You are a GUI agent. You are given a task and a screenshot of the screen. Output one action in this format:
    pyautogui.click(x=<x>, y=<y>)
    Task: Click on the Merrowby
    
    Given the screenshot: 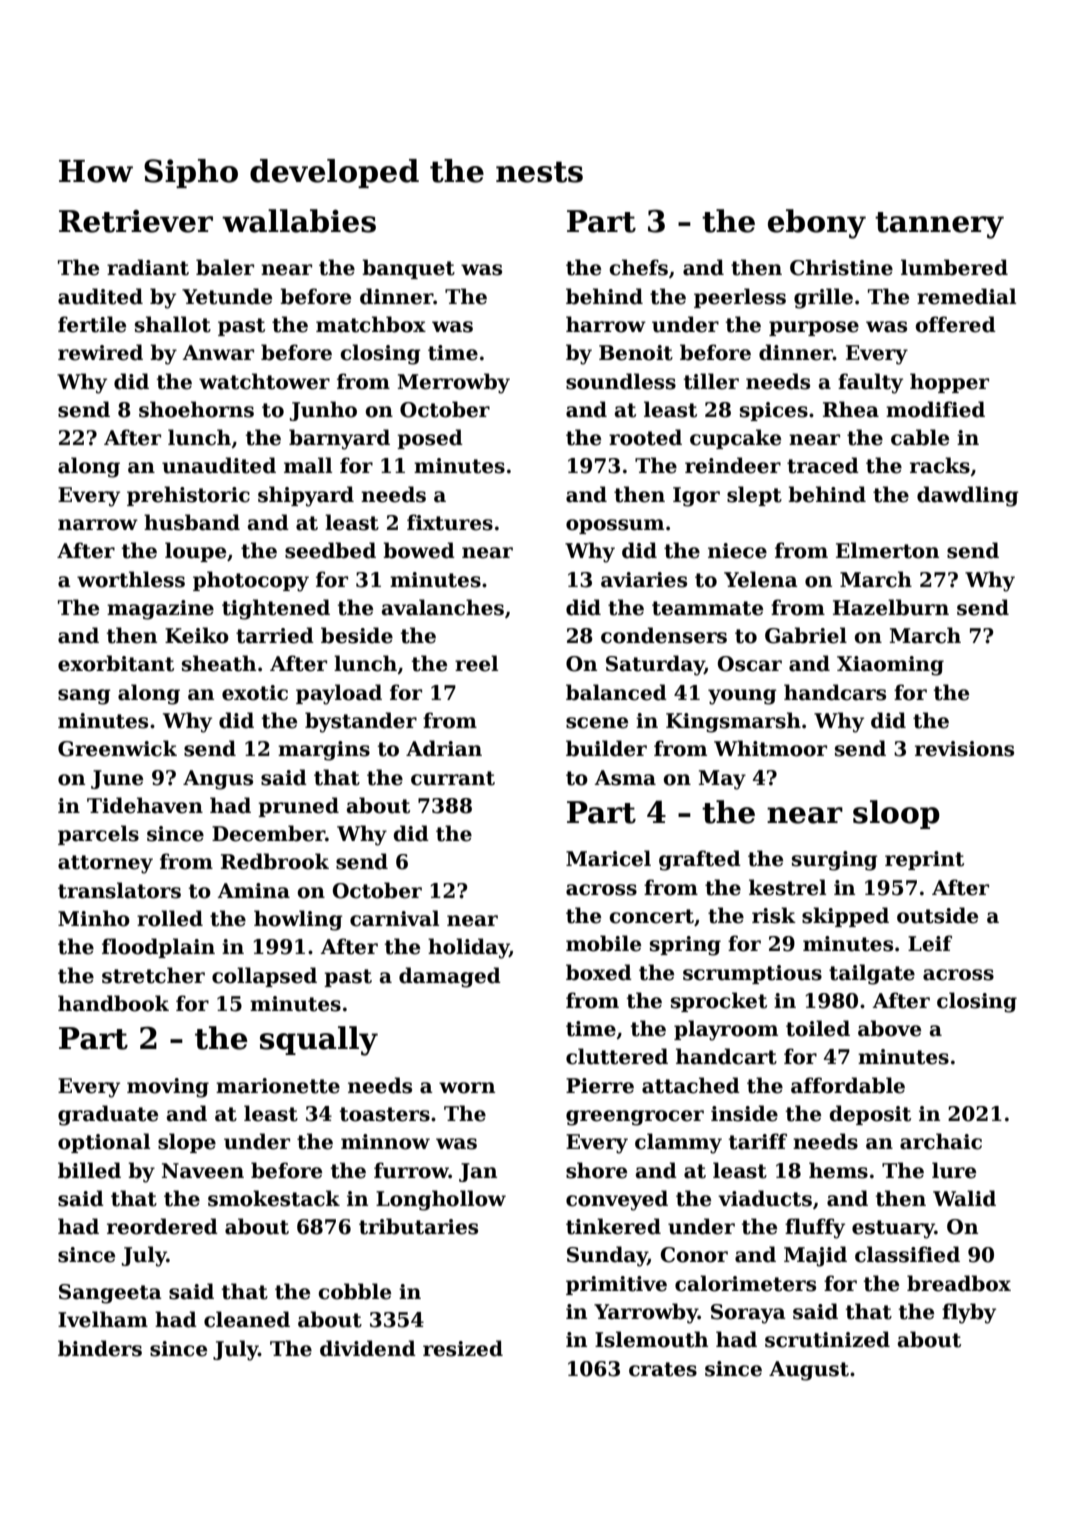 What is the action you would take?
    pyautogui.click(x=454, y=383)
